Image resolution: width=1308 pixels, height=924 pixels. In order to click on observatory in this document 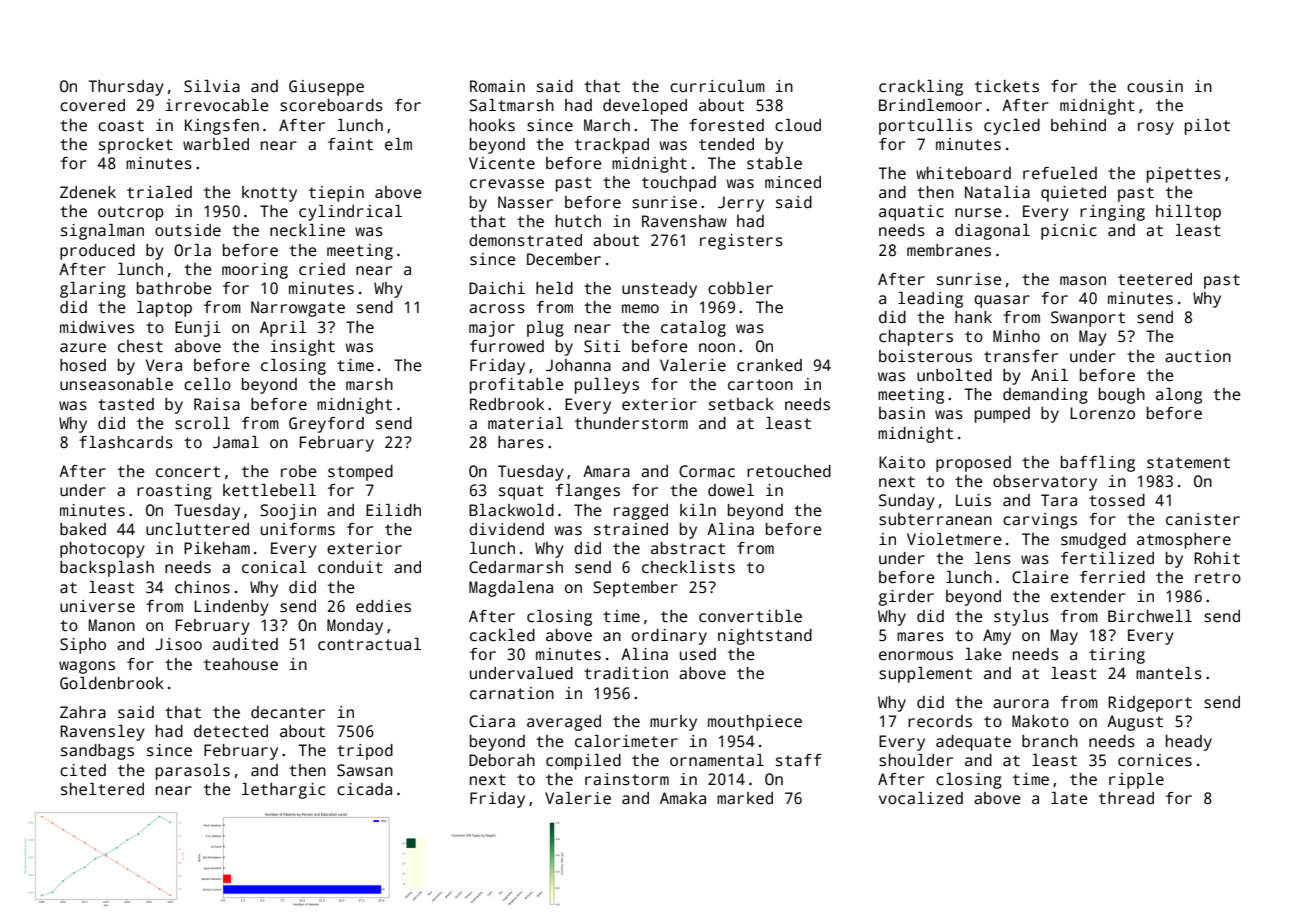, I will do `click(1045, 483)`.
